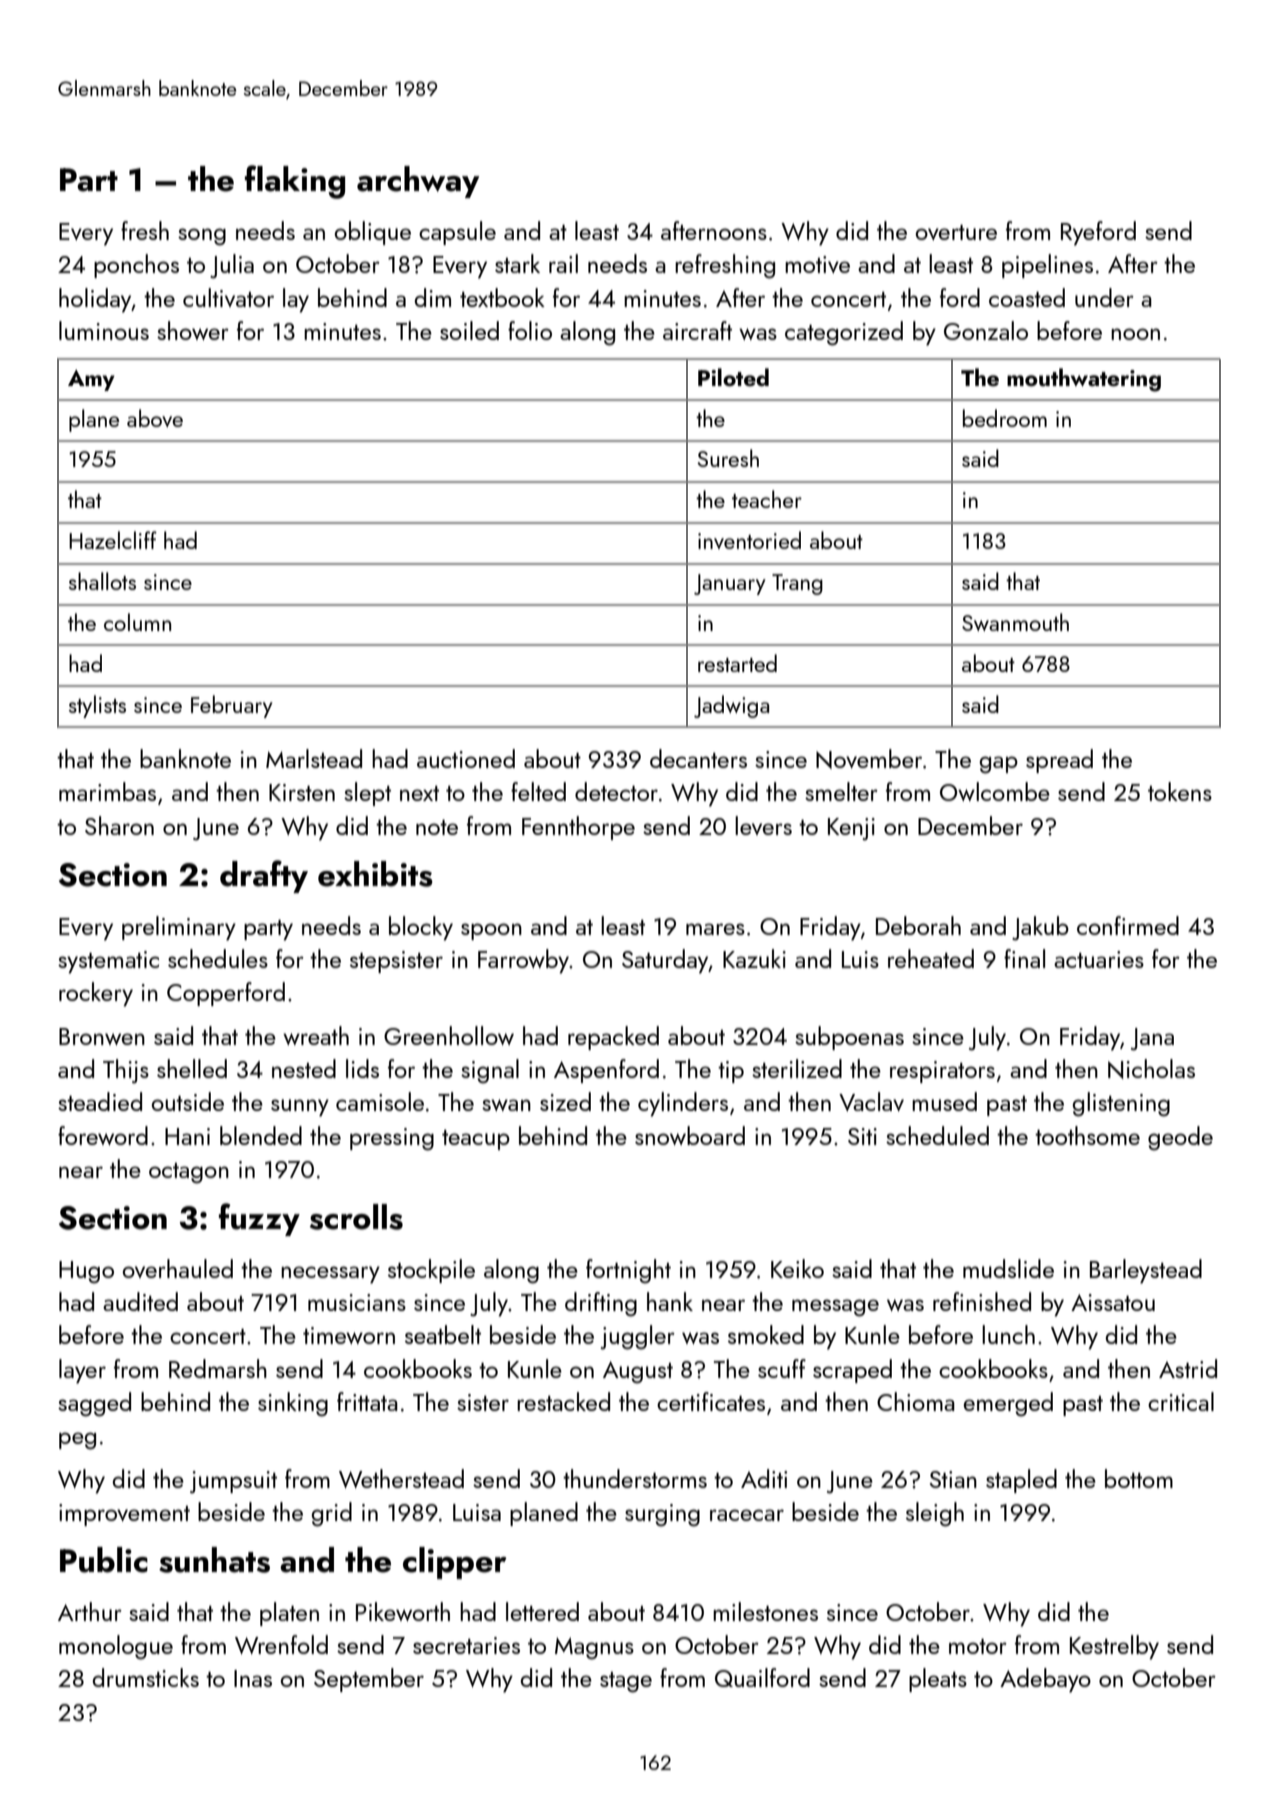 This screenshot has height=1807, width=1278. I want to click on grid, so click(332, 1514).
